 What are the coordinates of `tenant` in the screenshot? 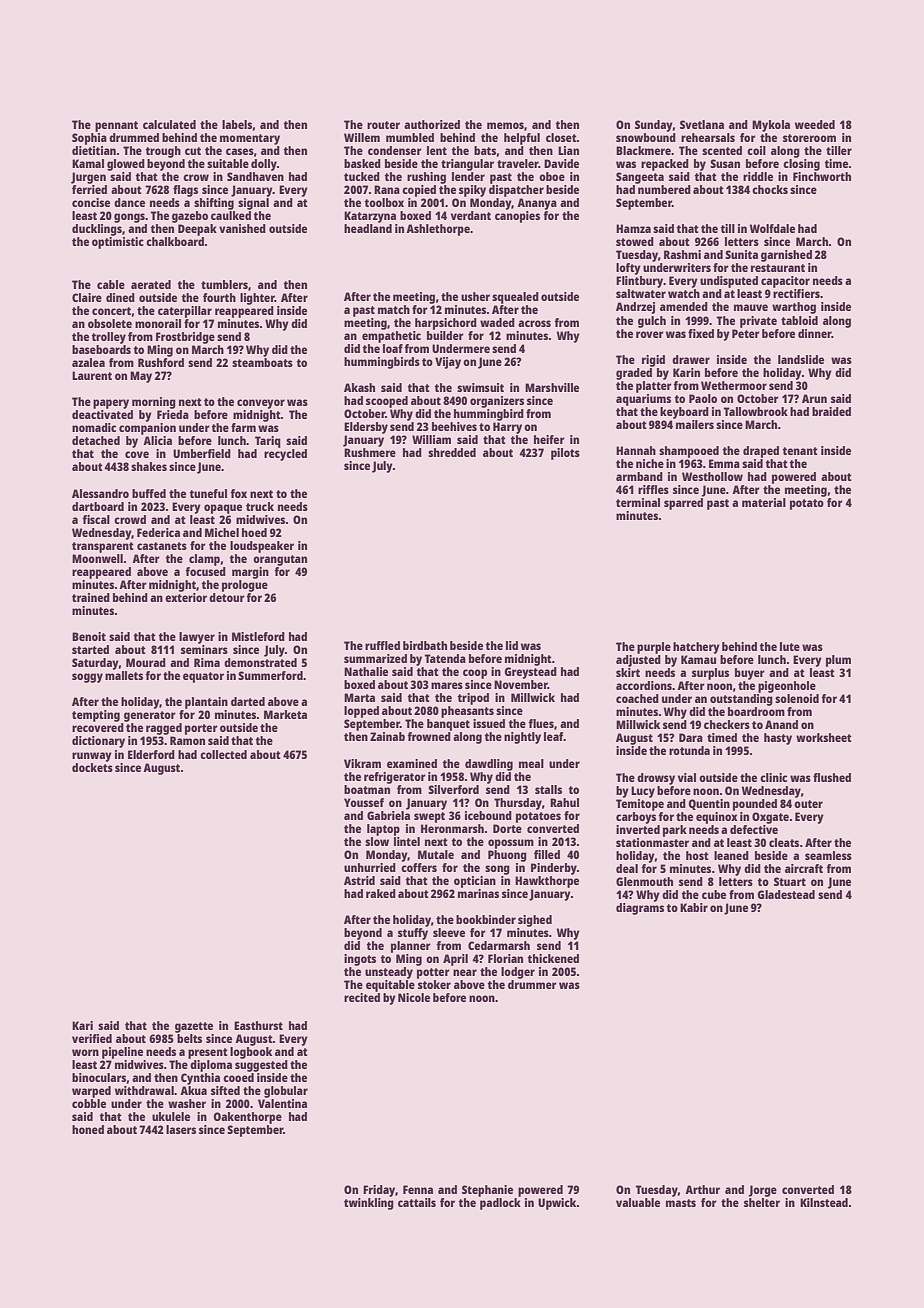 It's located at (800, 451).
